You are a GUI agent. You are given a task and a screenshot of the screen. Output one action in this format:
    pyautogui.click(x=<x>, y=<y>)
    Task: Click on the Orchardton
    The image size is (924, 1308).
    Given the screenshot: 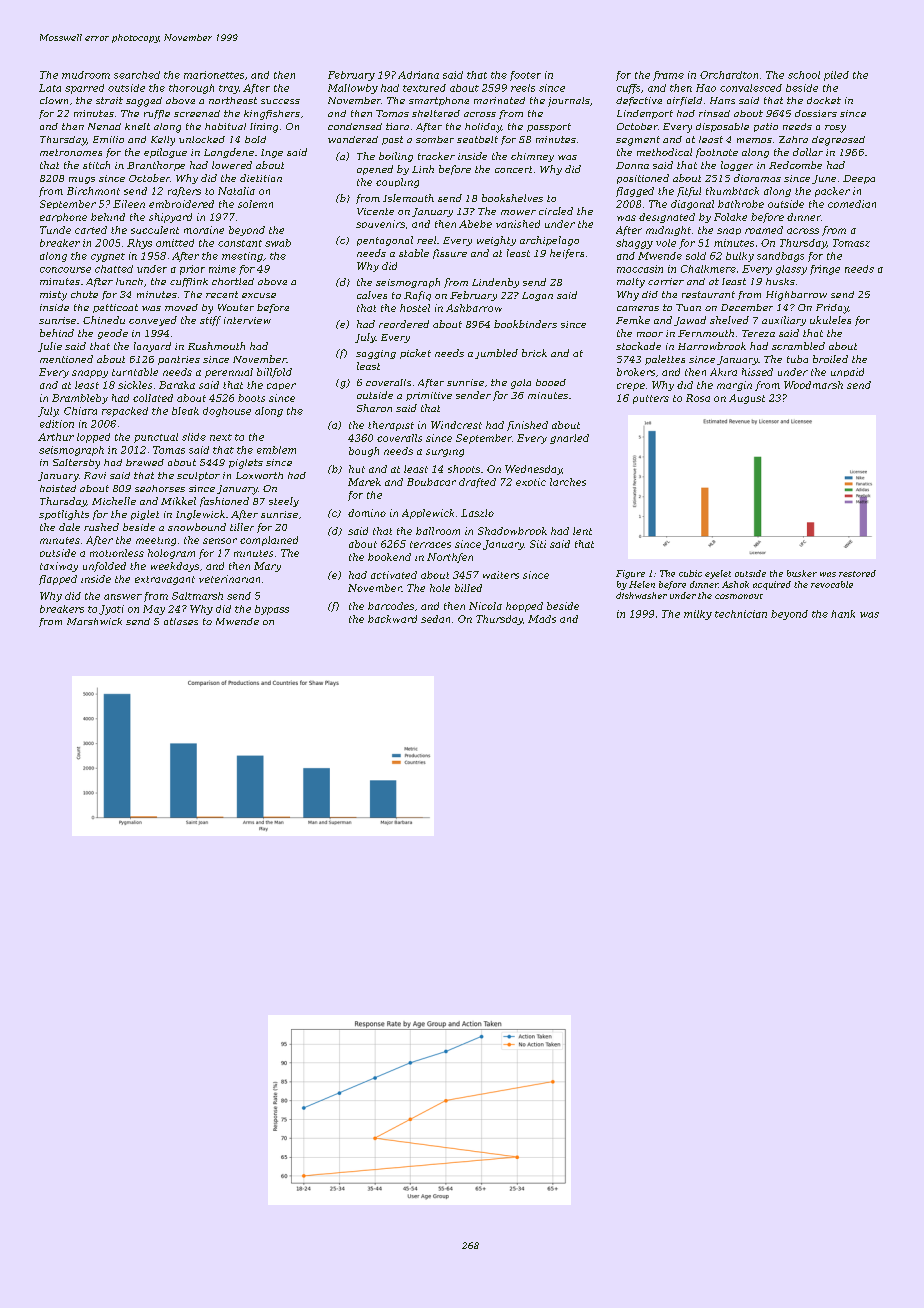 What is the action you would take?
    pyautogui.click(x=729, y=75)
